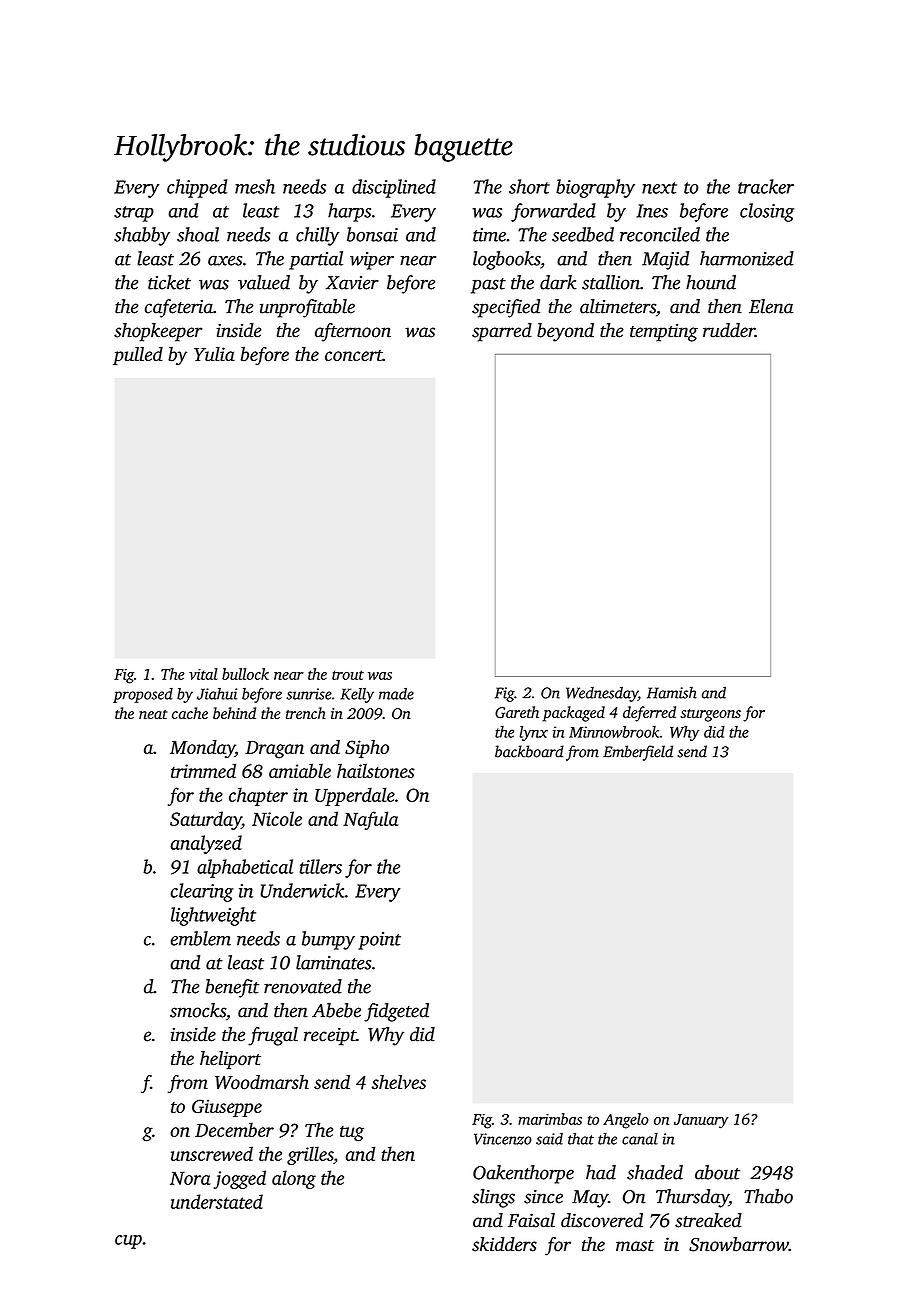 The height and width of the page is (1316, 908). What do you see at coordinates (396, 694) in the page?
I see `made` at bounding box center [396, 694].
